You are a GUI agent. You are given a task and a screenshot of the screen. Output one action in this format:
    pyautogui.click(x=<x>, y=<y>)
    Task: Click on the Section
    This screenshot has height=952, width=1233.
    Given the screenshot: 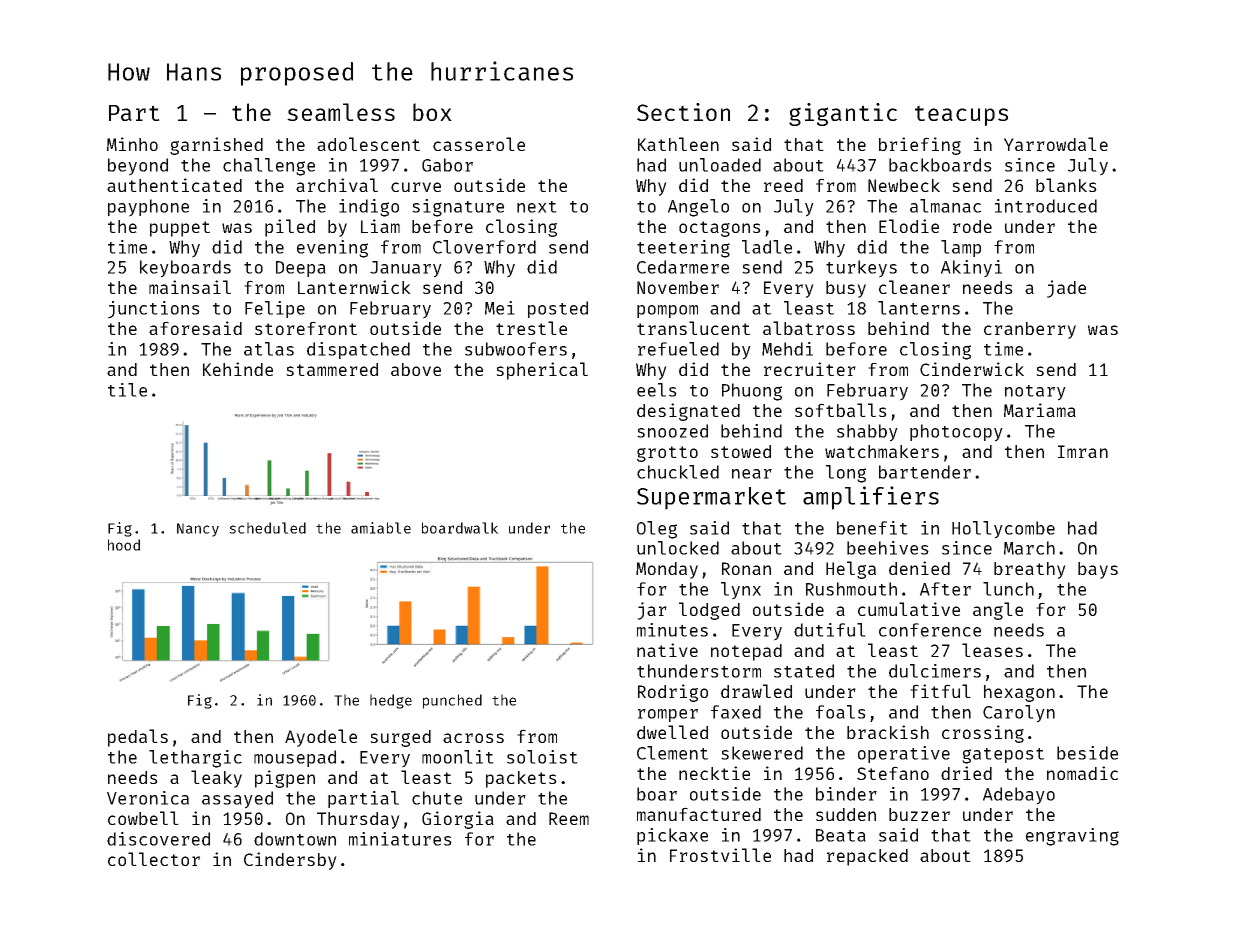 What is the action you would take?
    pyautogui.click(x=683, y=112)
